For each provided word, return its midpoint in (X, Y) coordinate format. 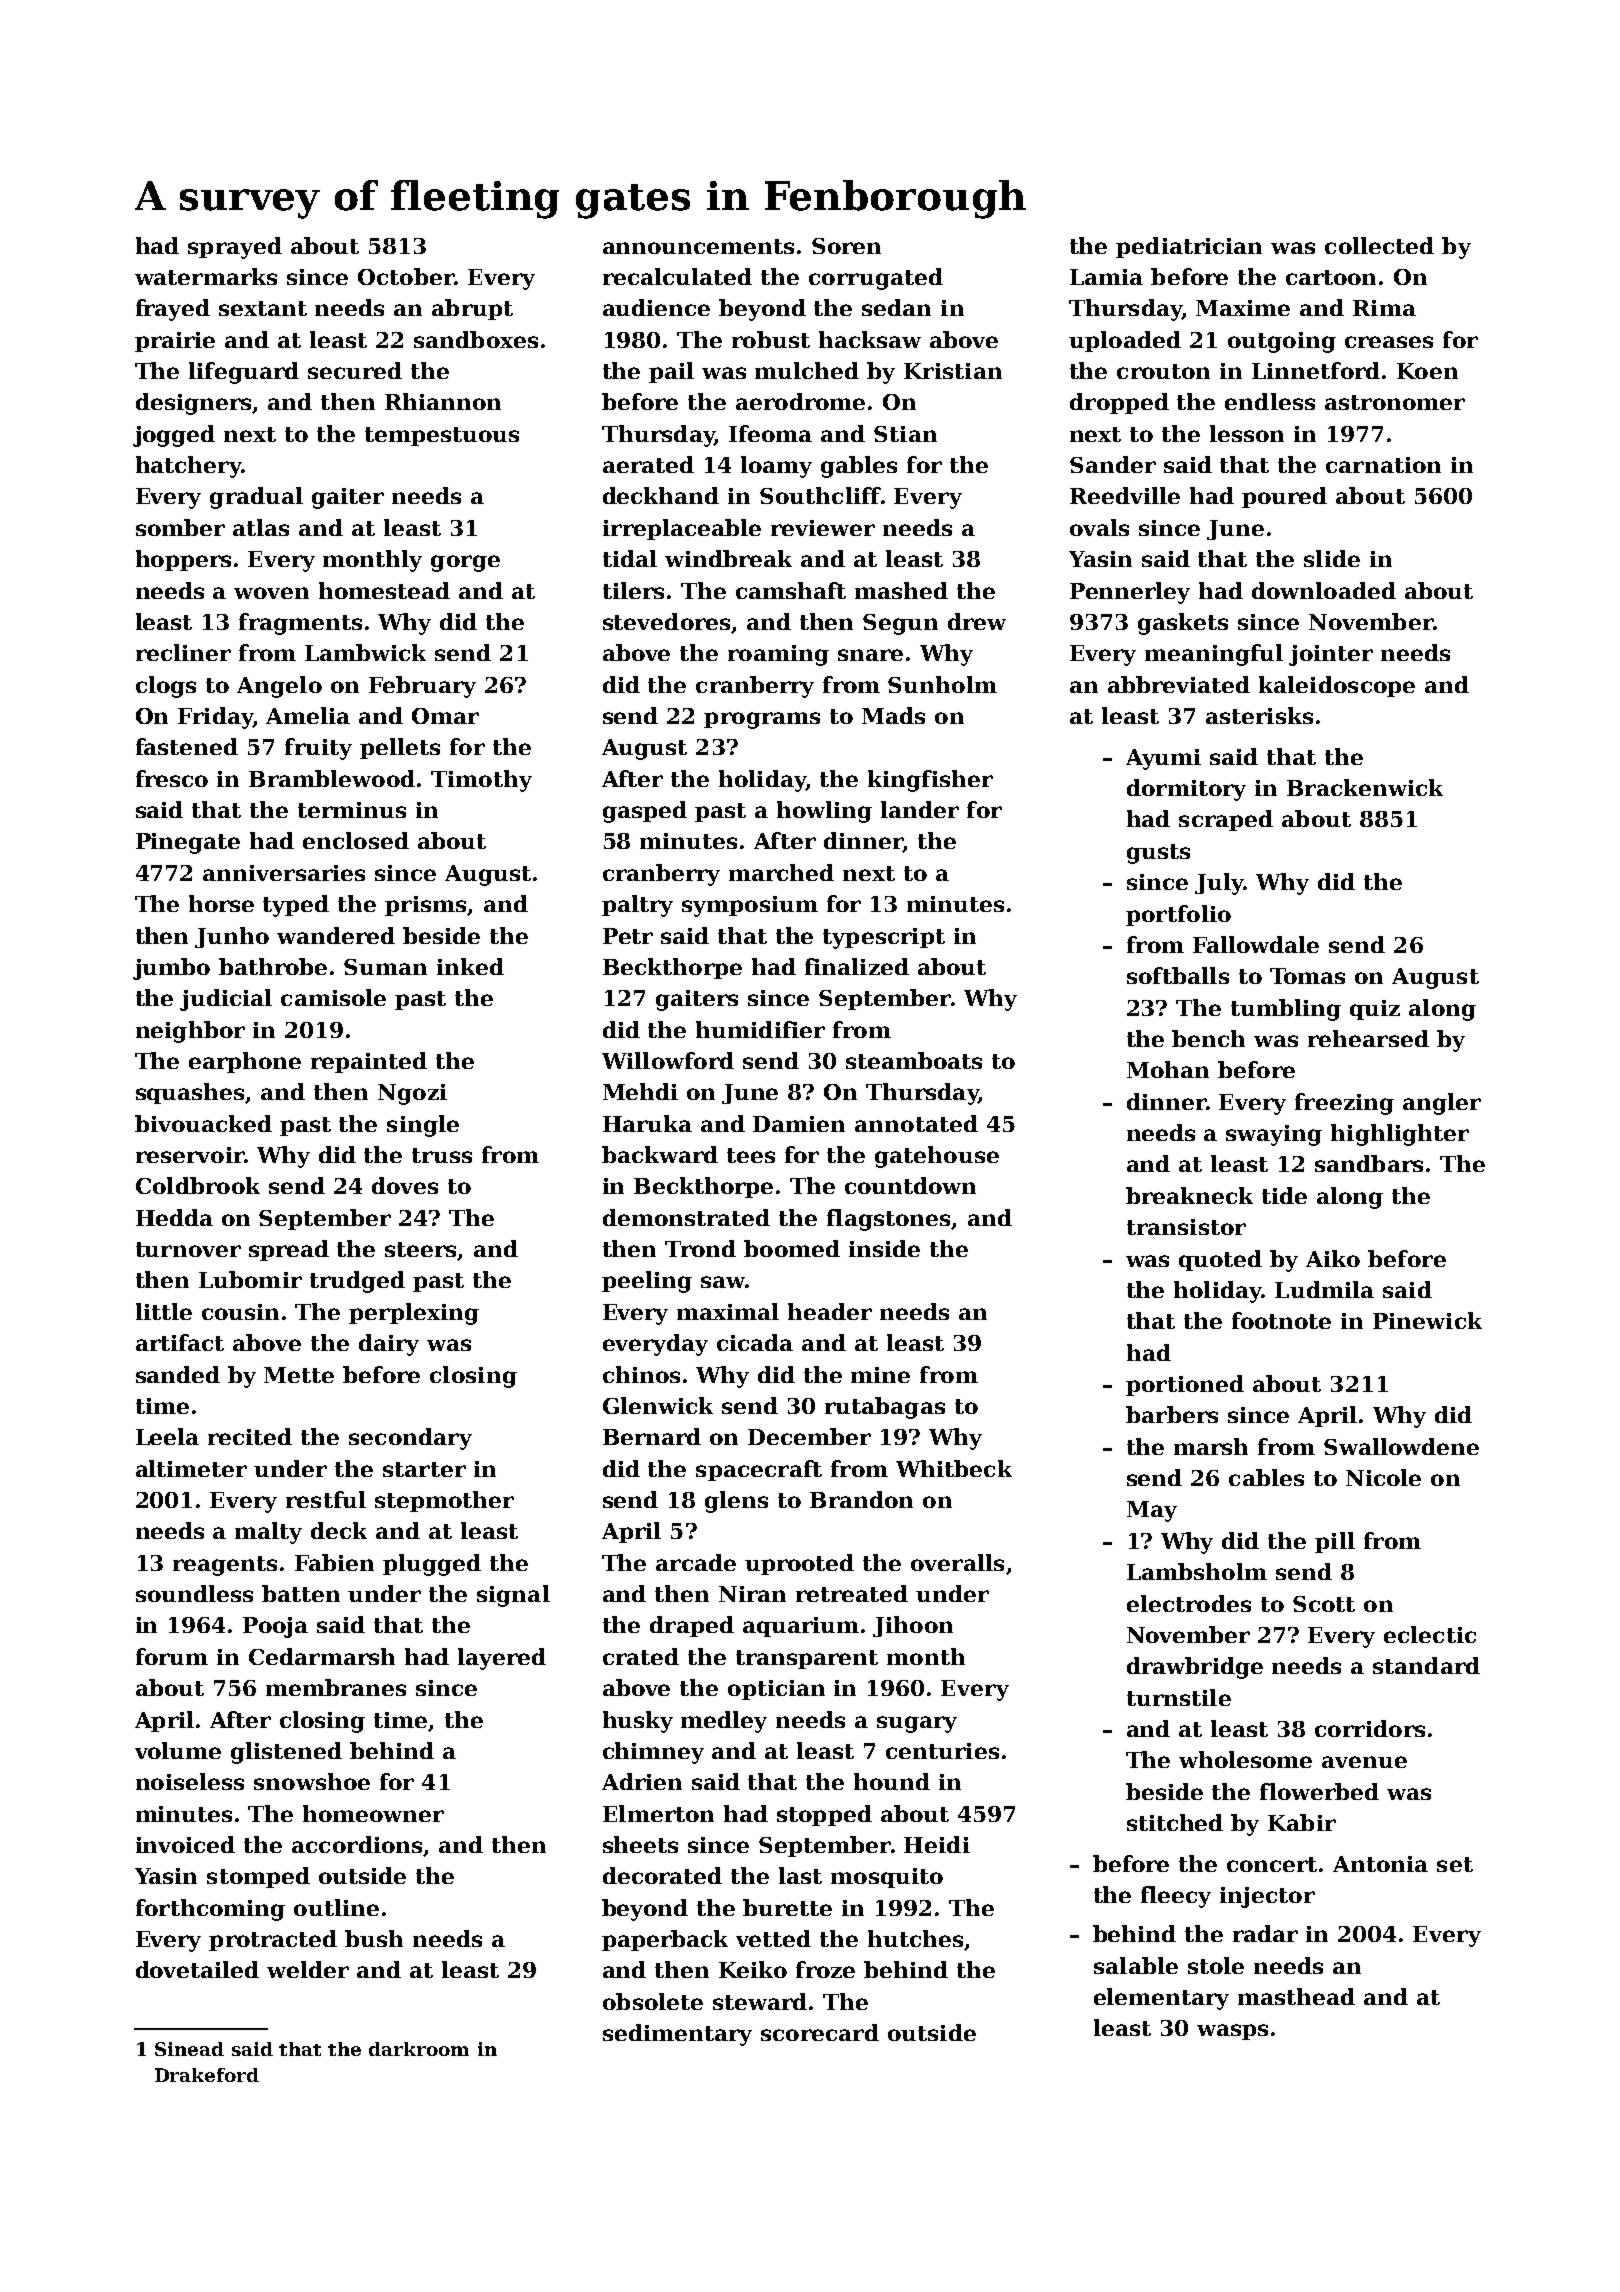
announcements (698, 246)
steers (421, 1251)
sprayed (235, 248)
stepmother (444, 1501)
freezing (1344, 1104)
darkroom (419, 2049)
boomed (792, 1248)
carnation (1383, 465)
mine (880, 1375)
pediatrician (1189, 247)
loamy (776, 467)
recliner (183, 652)
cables (1266, 1477)
